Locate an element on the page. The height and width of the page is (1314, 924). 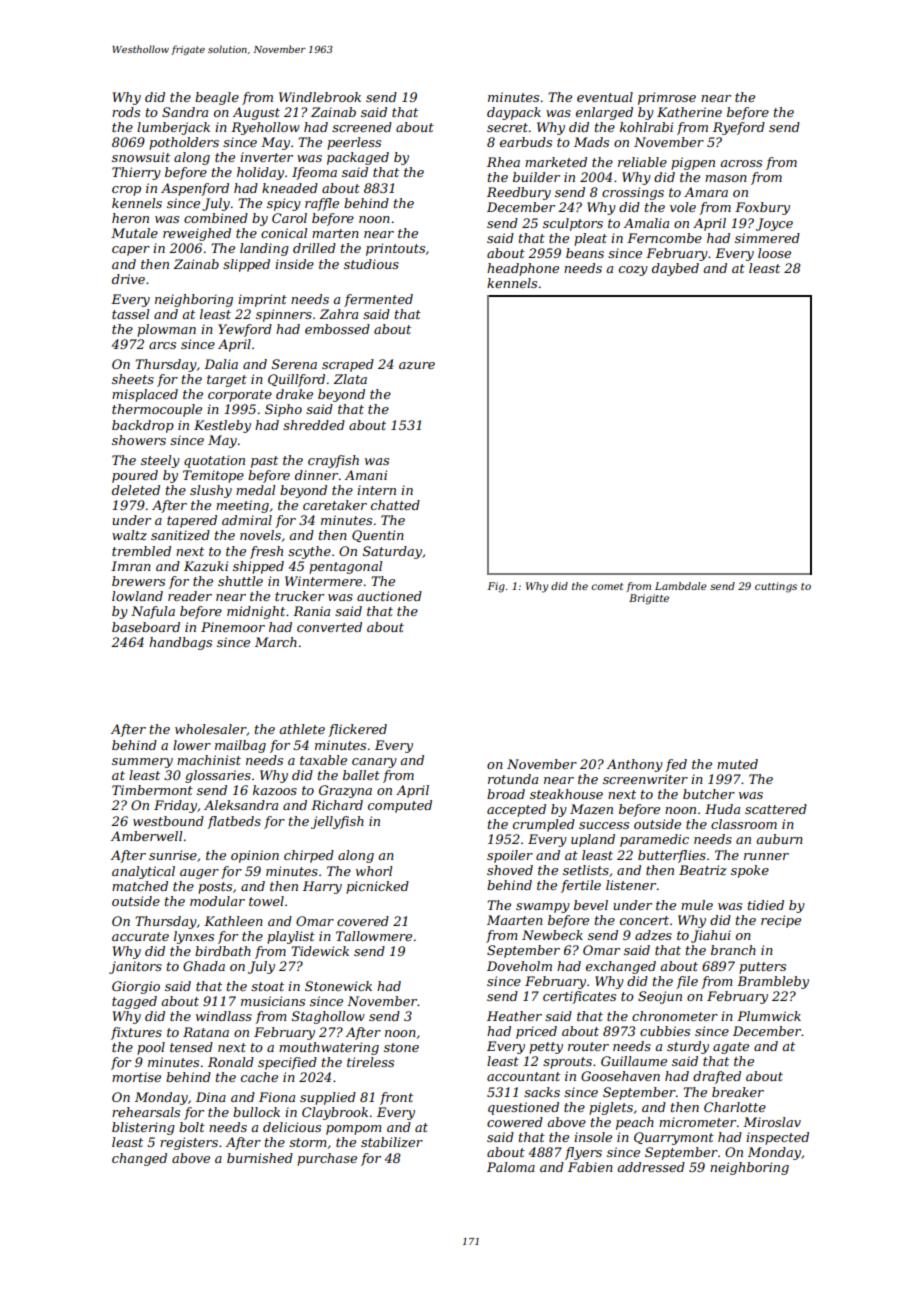
daypack is located at coordinates (514, 113).
